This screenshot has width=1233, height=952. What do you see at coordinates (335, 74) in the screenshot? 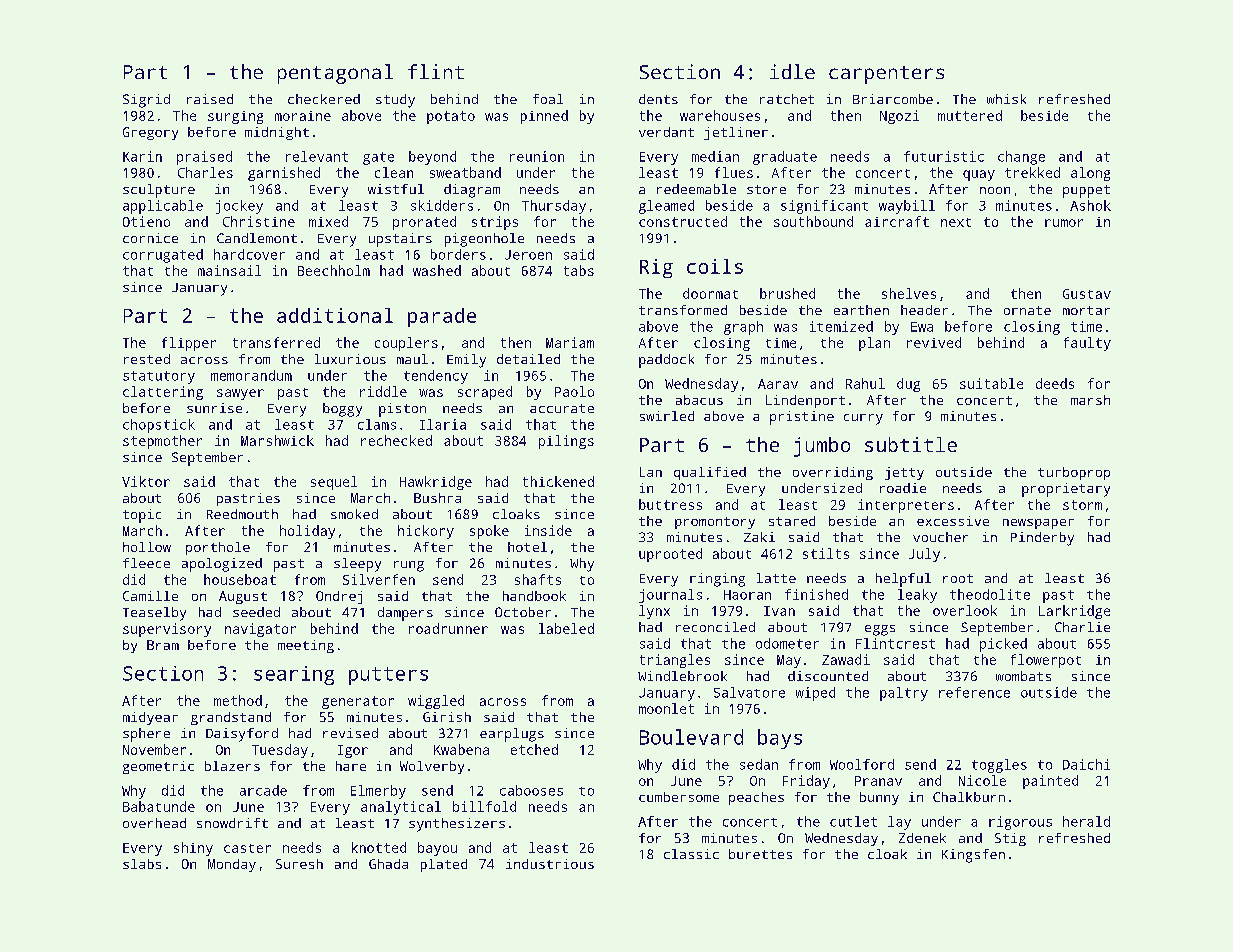
I see `pentagonal` at bounding box center [335, 74].
